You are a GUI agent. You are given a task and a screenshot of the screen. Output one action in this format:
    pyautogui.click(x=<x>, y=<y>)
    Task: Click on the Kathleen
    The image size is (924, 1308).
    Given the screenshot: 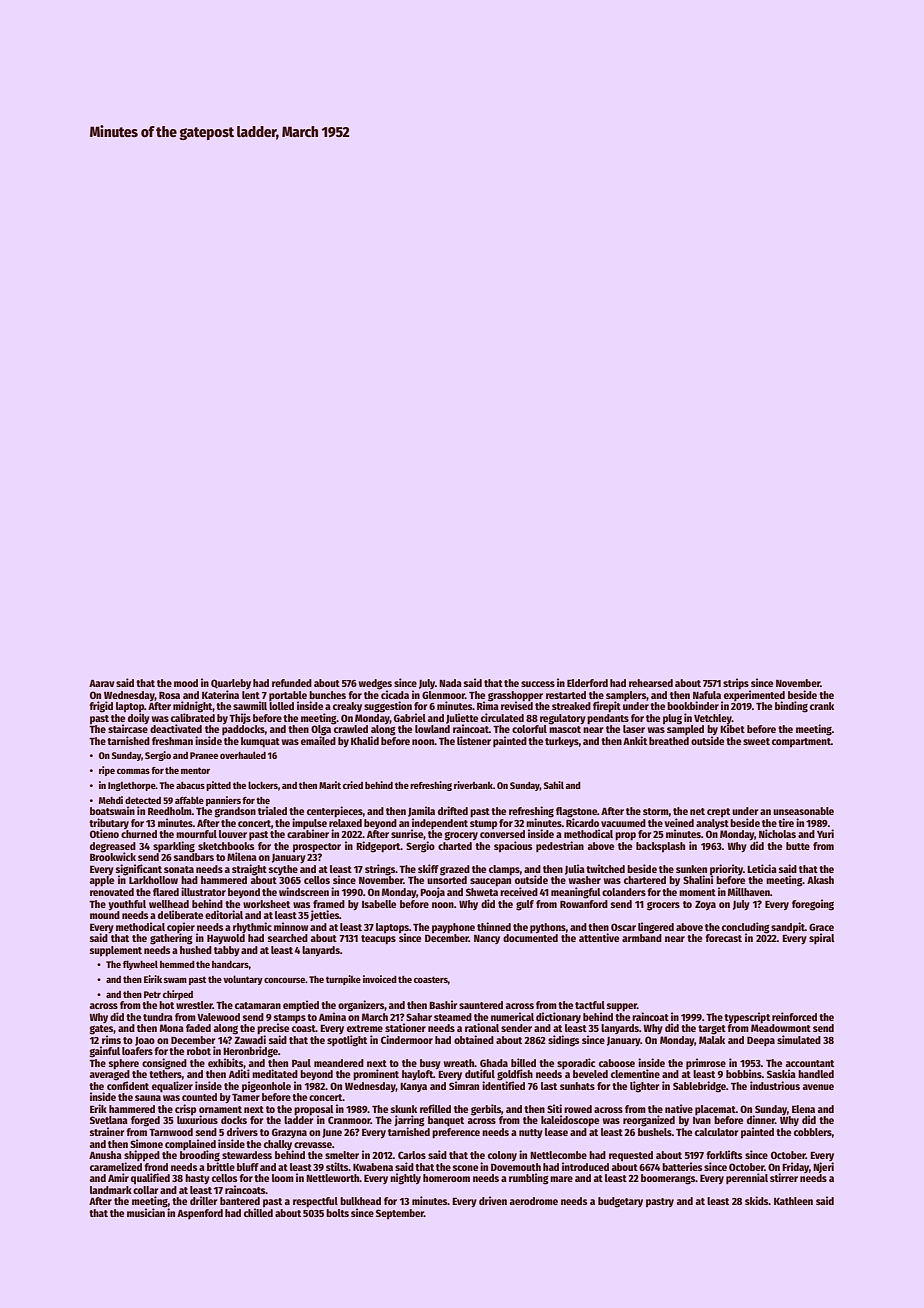 What is the action you would take?
    pyautogui.click(x=793, y=1201)
